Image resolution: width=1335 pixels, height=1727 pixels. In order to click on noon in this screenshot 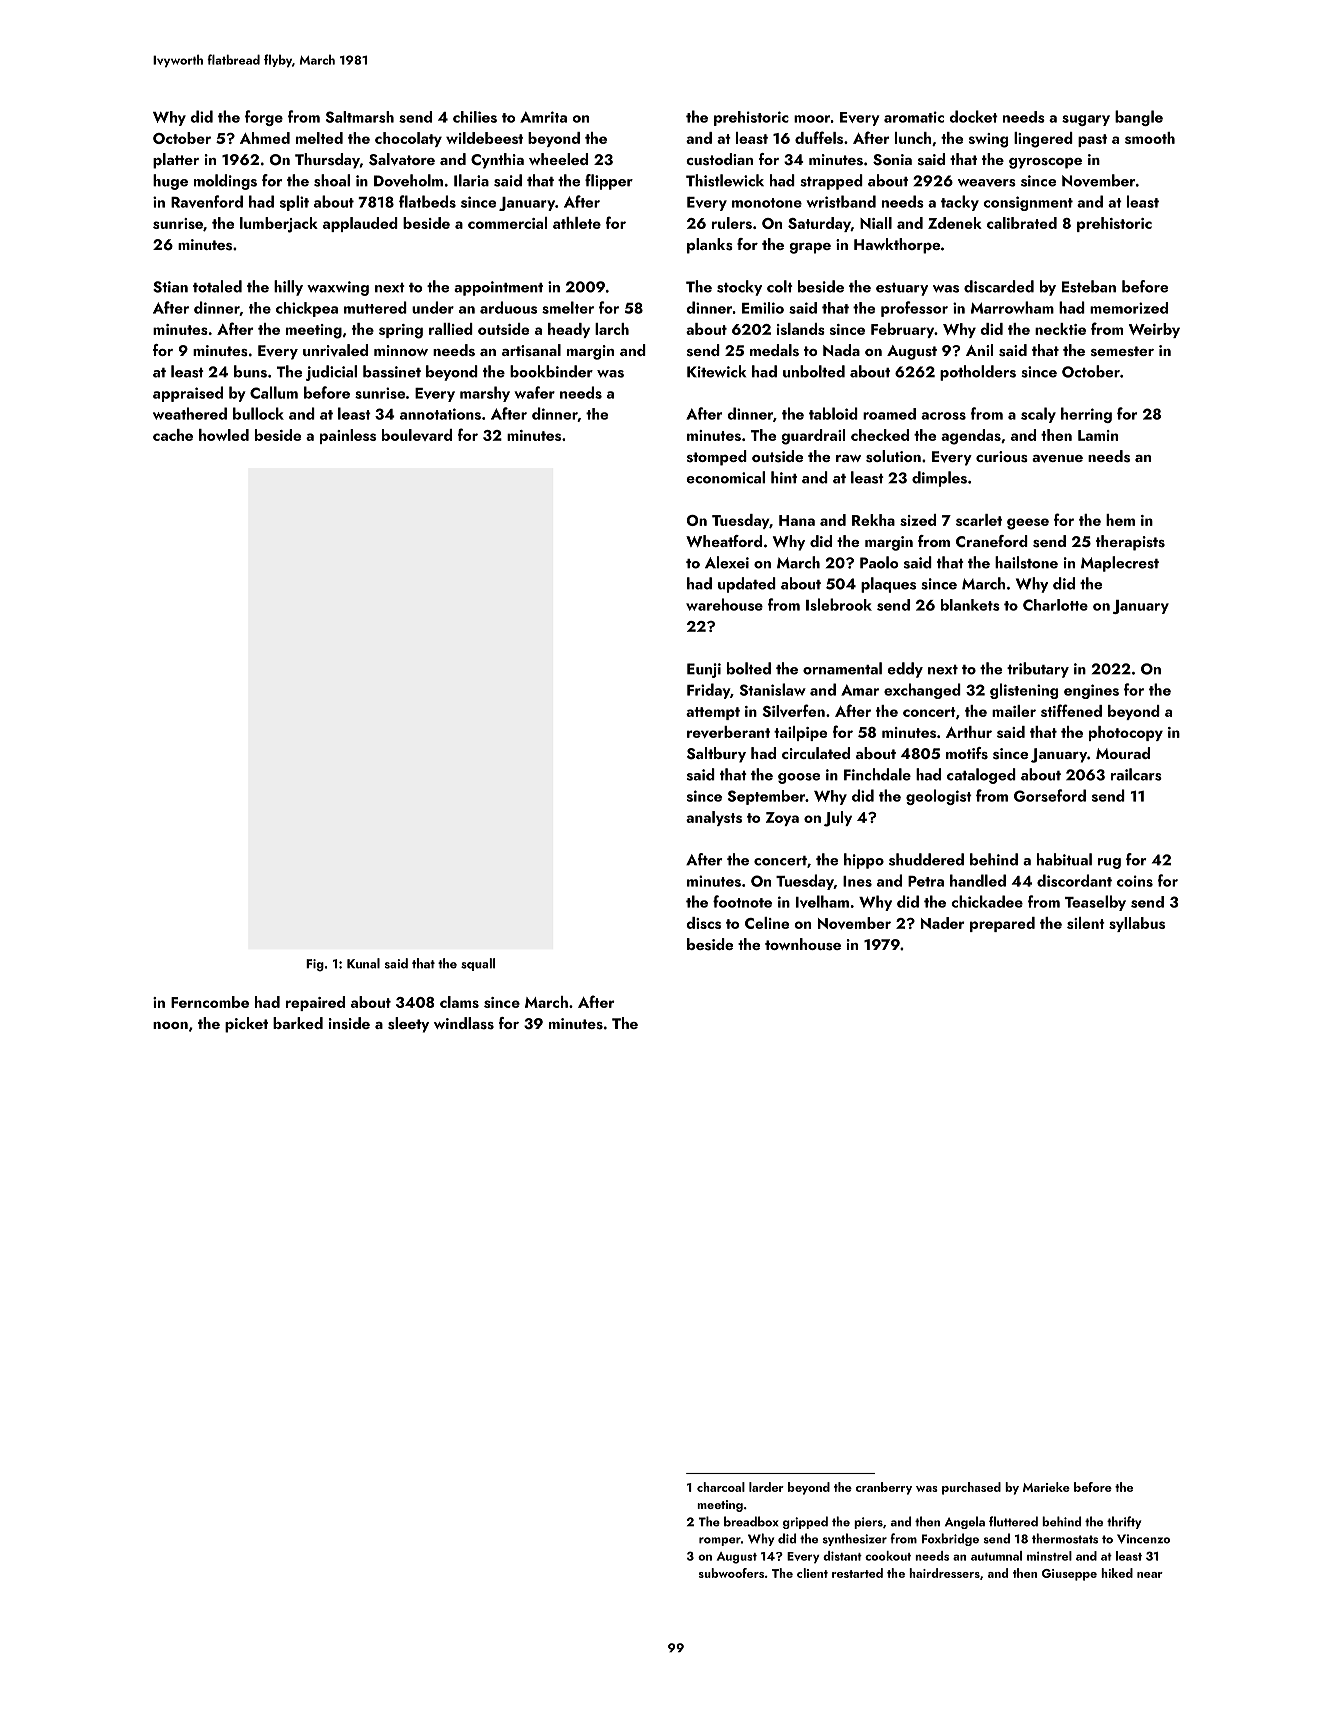, I will do `click(170, 1025)`.
